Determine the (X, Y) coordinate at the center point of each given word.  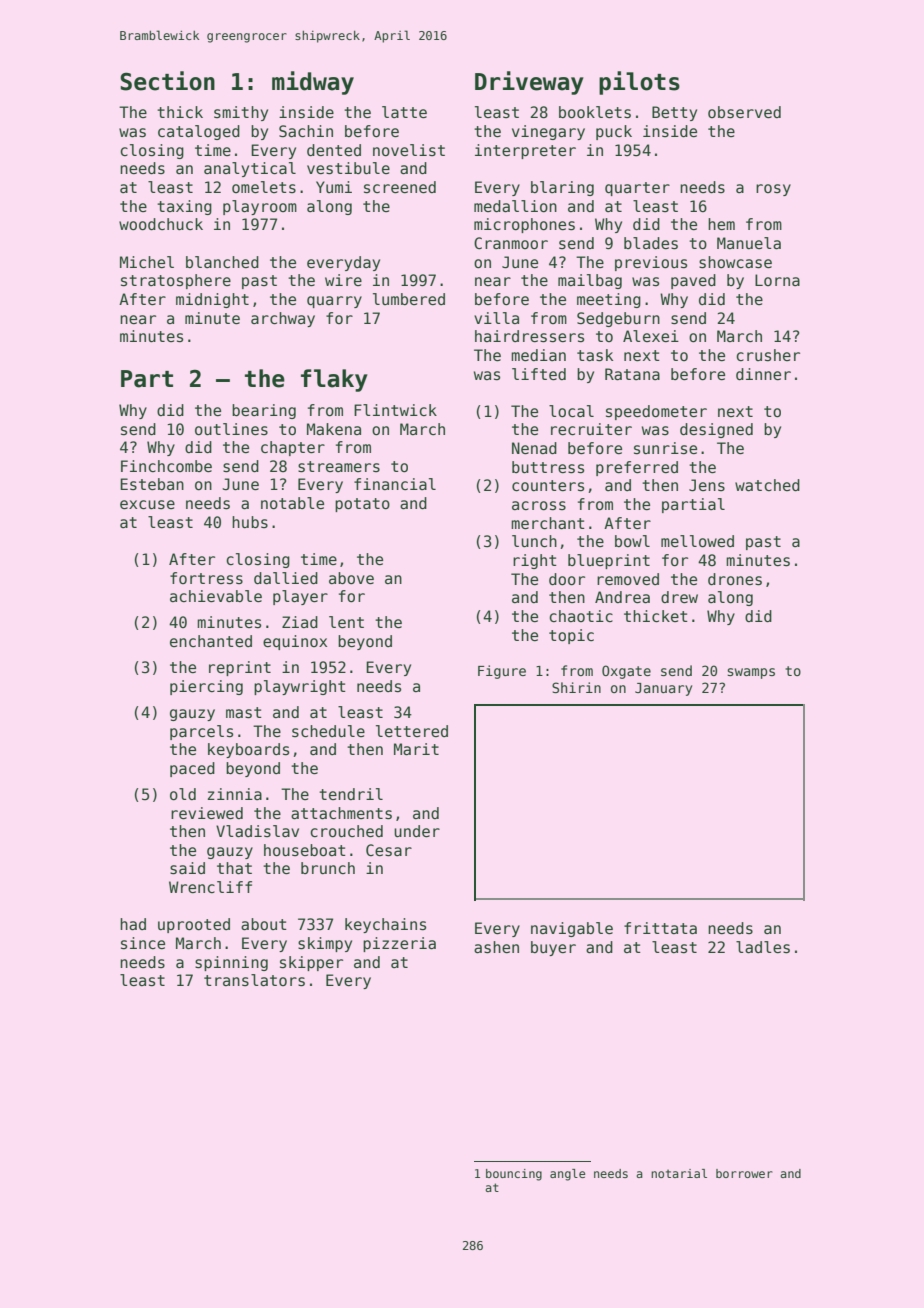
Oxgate (626, 672)
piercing (206, 687)
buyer (553, 948)
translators (254, 980)
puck (614, 132)
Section (167, 81)
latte (404, 112)
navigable (572, 929)
